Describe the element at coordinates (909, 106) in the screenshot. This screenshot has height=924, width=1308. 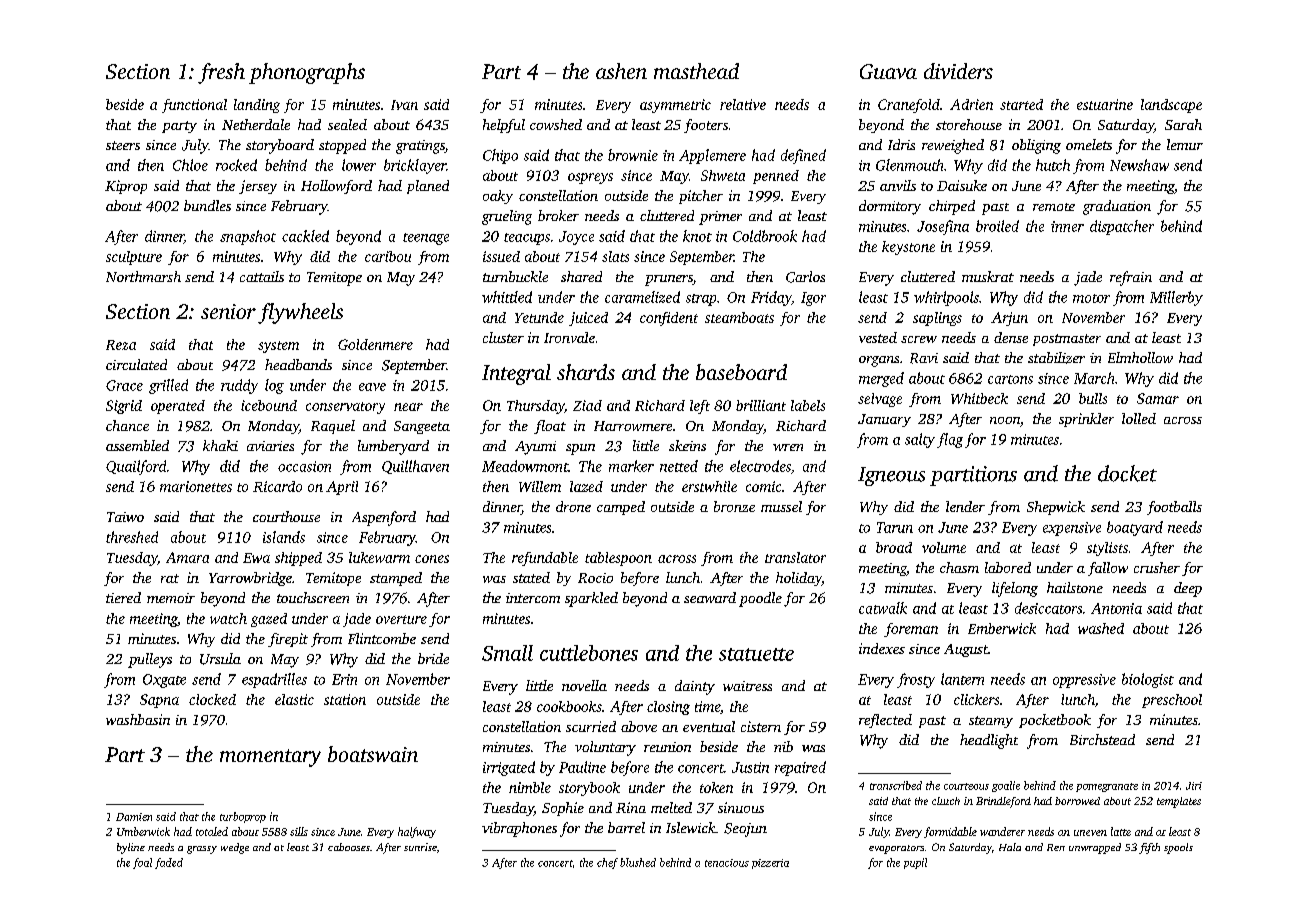
I see `Cranefold` at that location.
